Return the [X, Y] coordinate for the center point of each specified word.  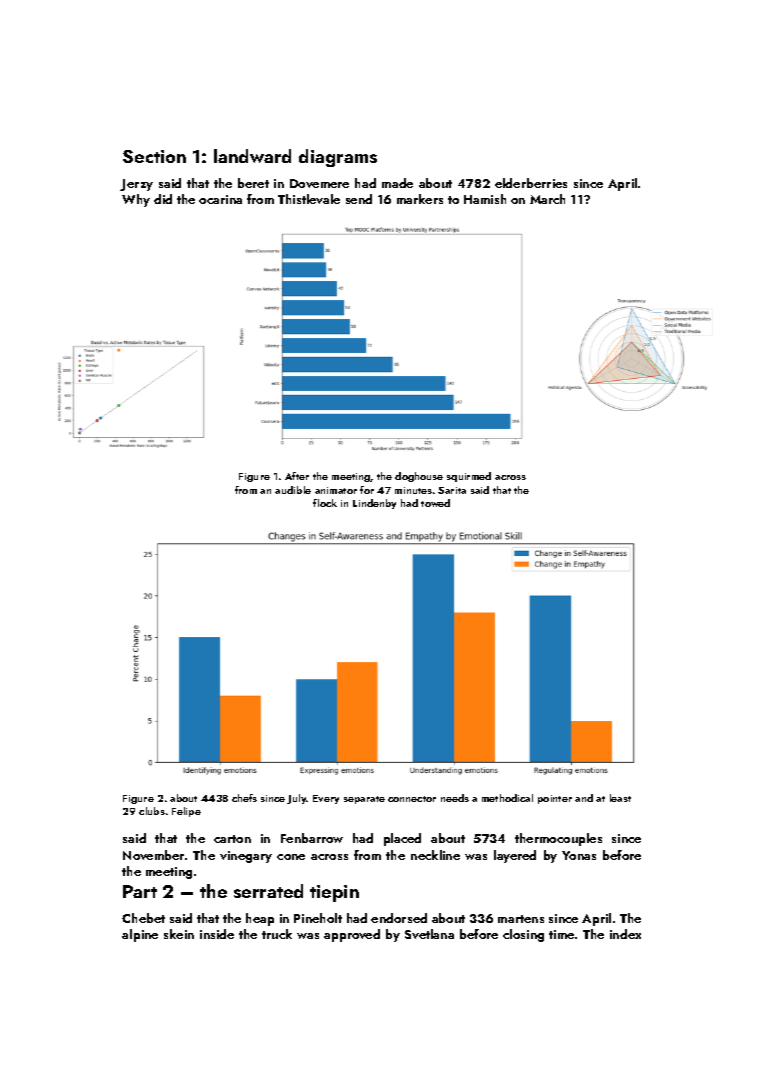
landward [252, 156]
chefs [244, 798]
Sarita [452, 490]
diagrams [338, 158]
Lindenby [374, 504]
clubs [152, 811]
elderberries [531, 183]
